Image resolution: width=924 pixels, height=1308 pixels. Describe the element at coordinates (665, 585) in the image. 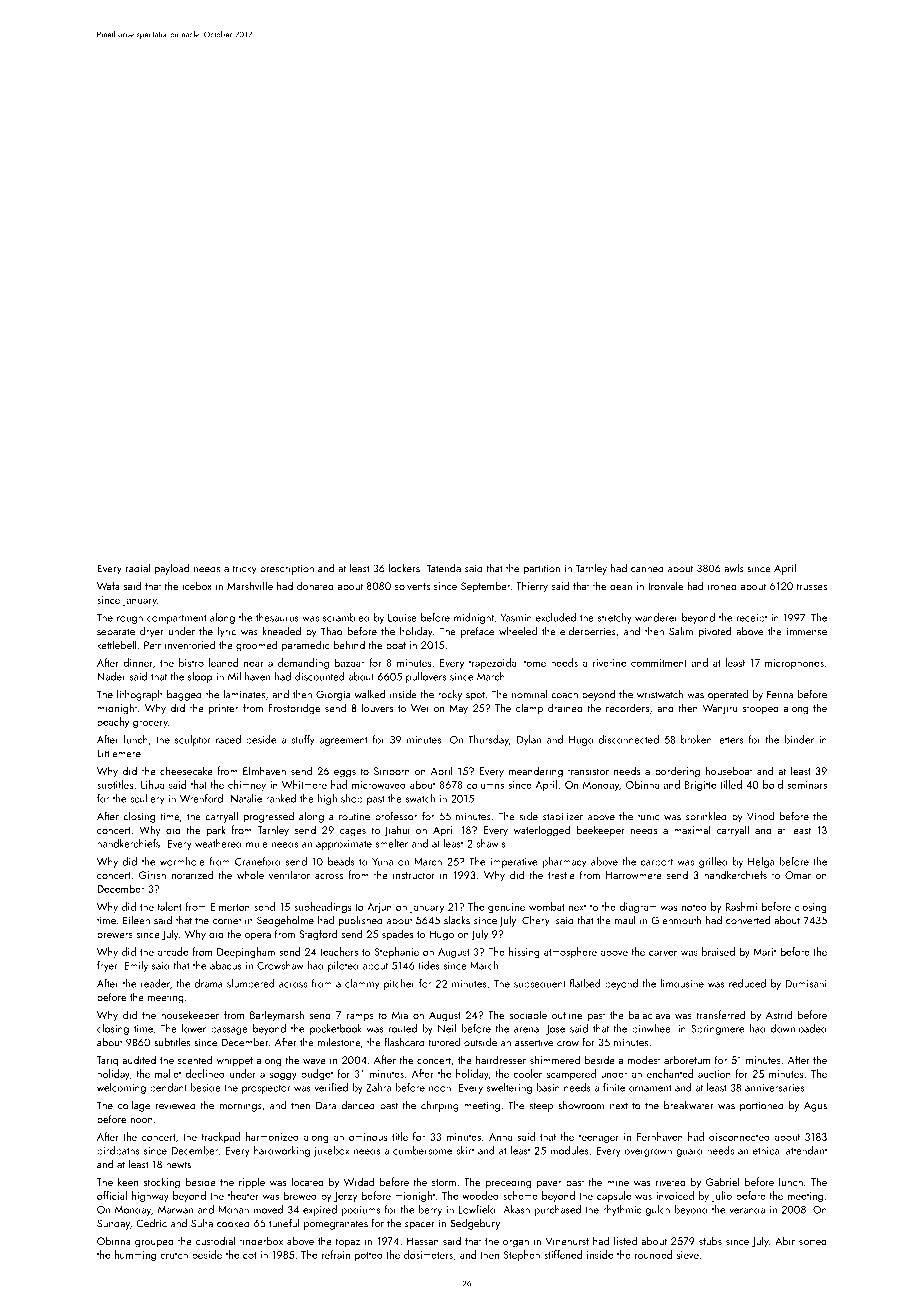

I see `Ironvale` at that location.
